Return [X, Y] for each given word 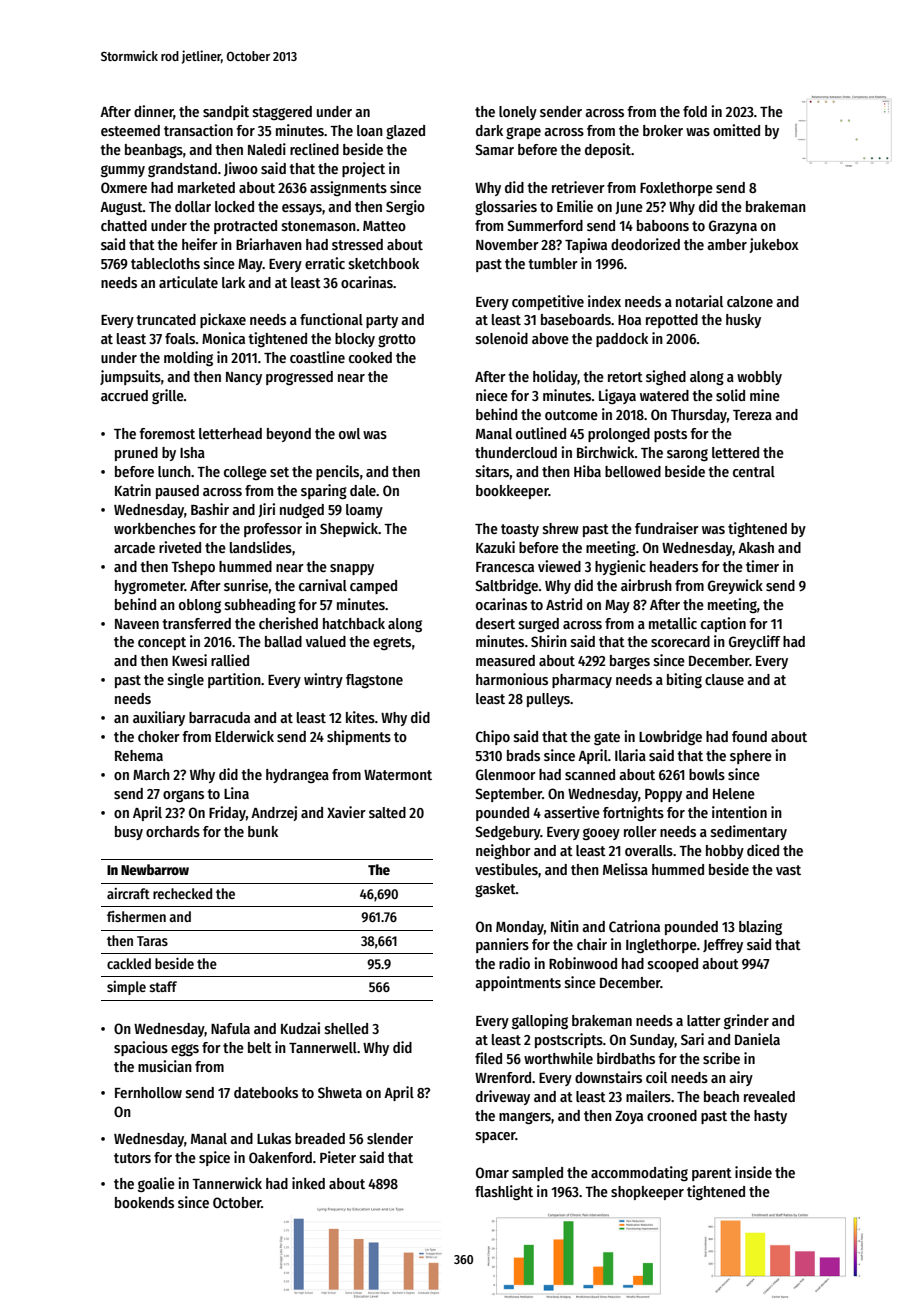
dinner [154, 112]
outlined [541, 433]
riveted [180, 547]
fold [695, 111]
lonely [518, 113]
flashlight [504, 1192]
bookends [144, 1202]
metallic [673, 623]
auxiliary [159, 718]
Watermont [398, 775]
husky [743, 321]
